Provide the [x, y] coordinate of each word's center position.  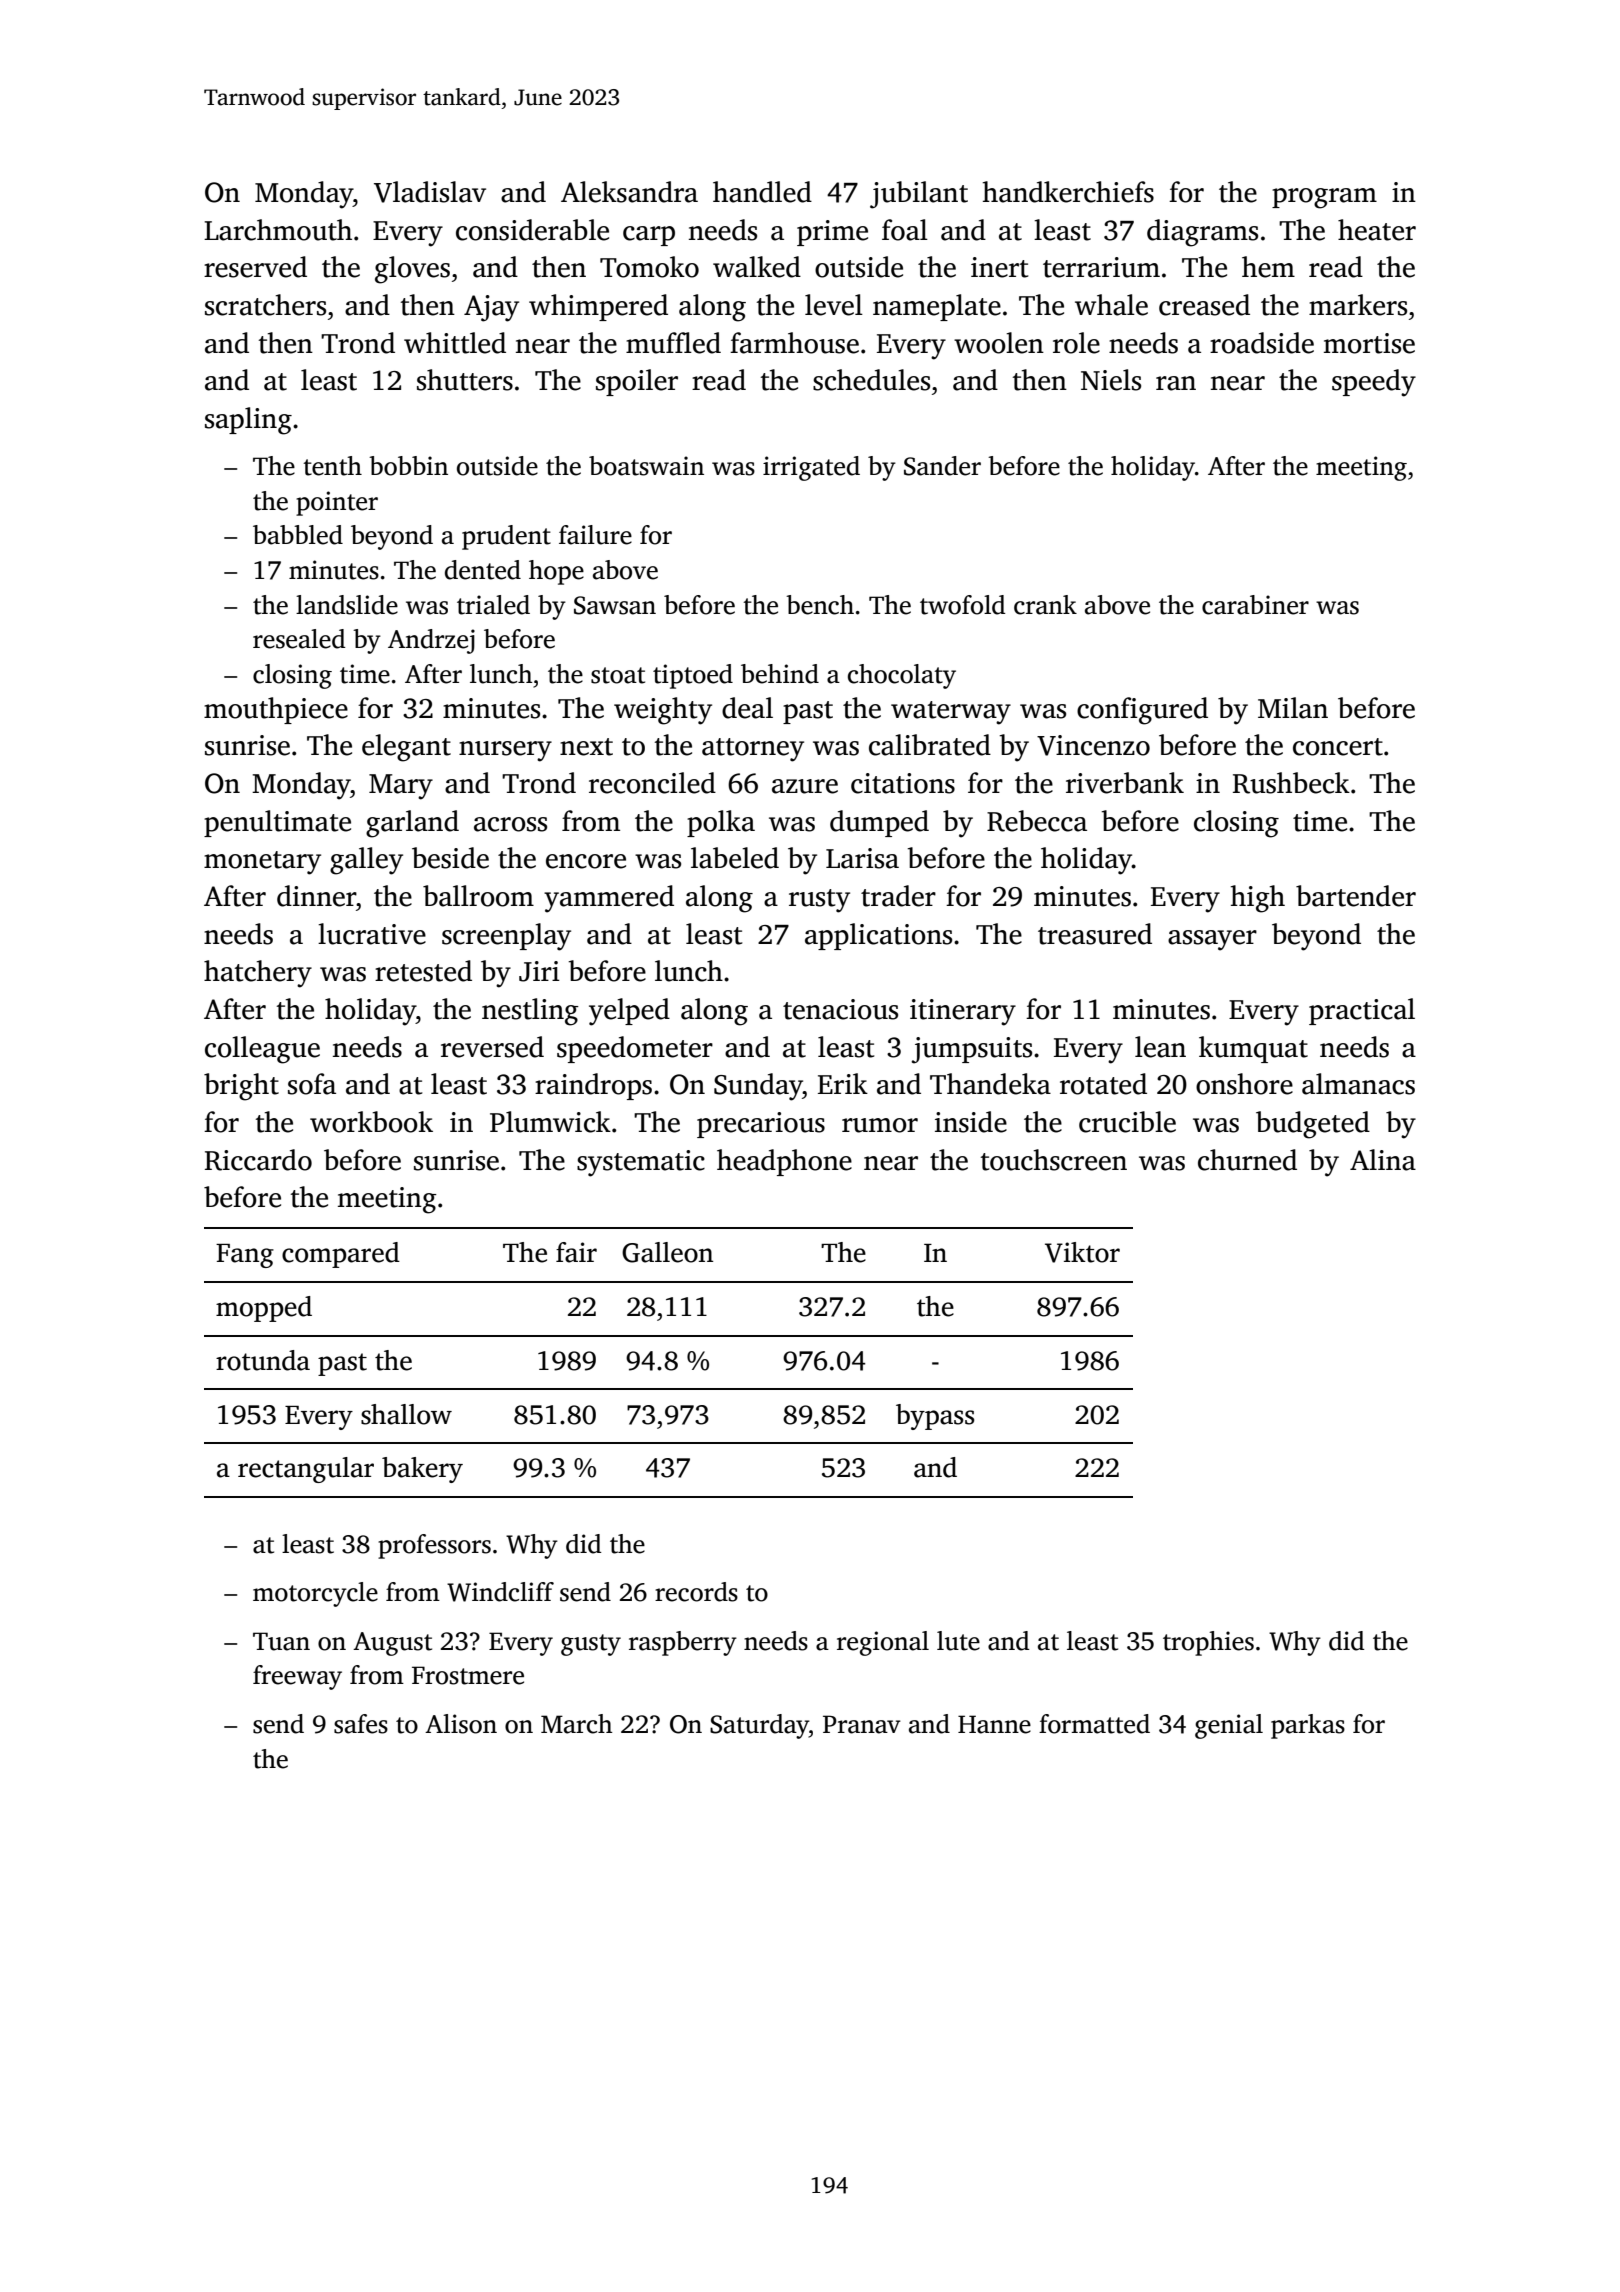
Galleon [667, 1252]
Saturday [759, 1726]
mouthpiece [276, 710]
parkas [1308, 1726]
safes [361, 1724]
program [1324, 198]
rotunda [263, 1360]
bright [241, 1087]
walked [757, 267]
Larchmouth [278, 230]
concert [1338, 747]
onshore [1244, 1084]
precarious [761, 1125]
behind [780, 674]
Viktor [1082, 1252]
